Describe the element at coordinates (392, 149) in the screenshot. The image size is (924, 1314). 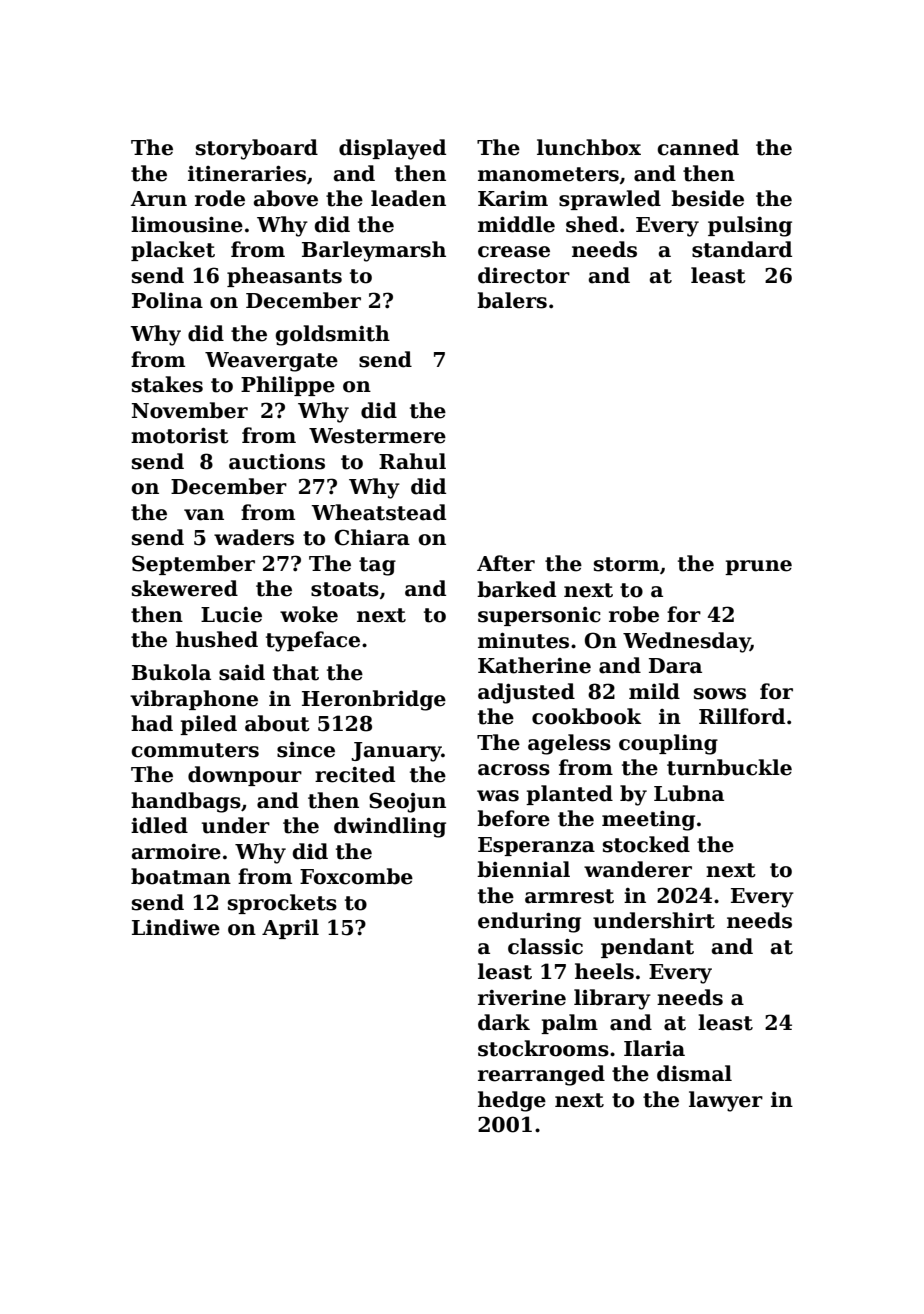
I see `displayed` at that location.
